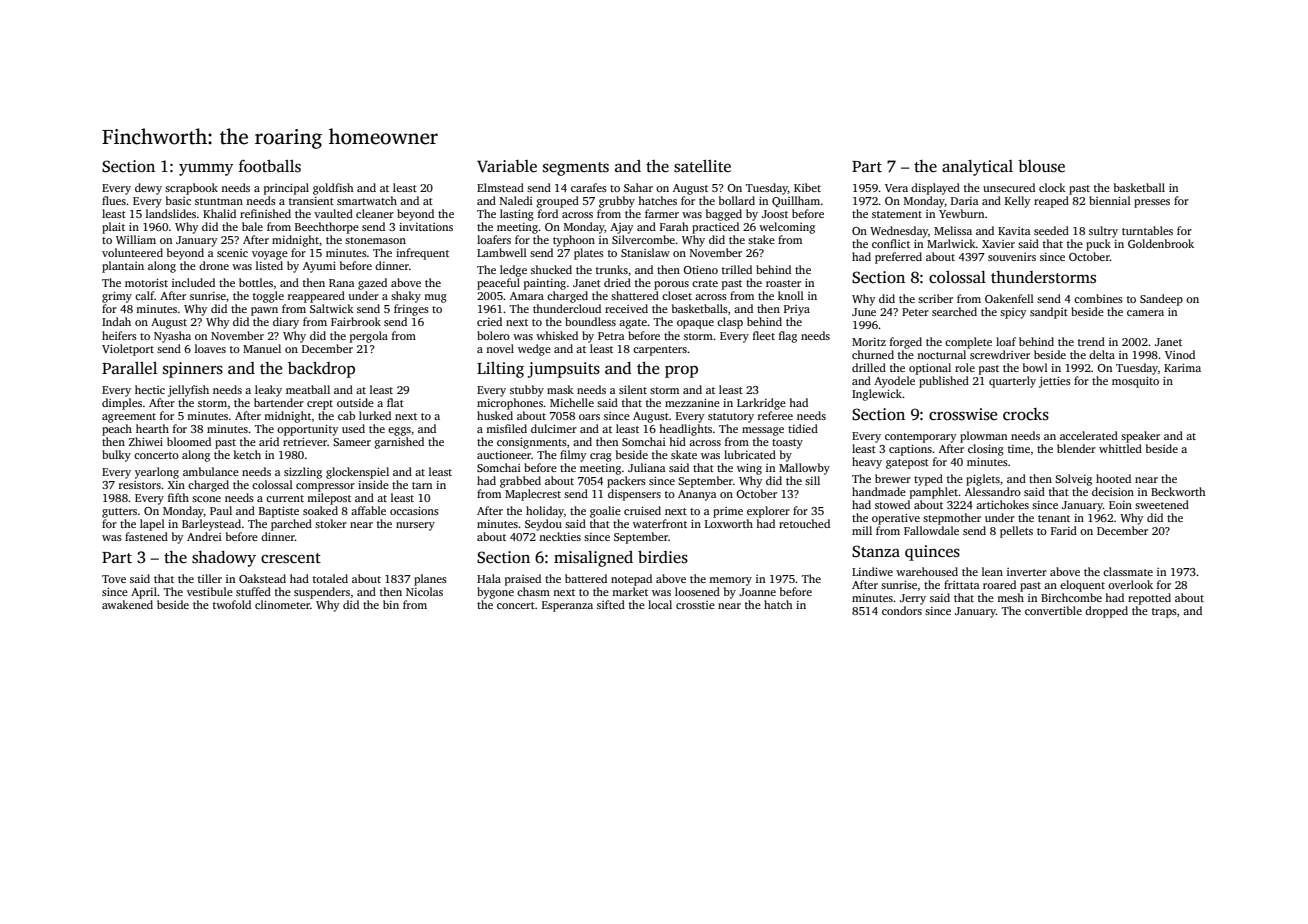  What do you see at coordinates (119, 335) in the screenshot?
I see `heifers` at bounding box center [119, 335].
